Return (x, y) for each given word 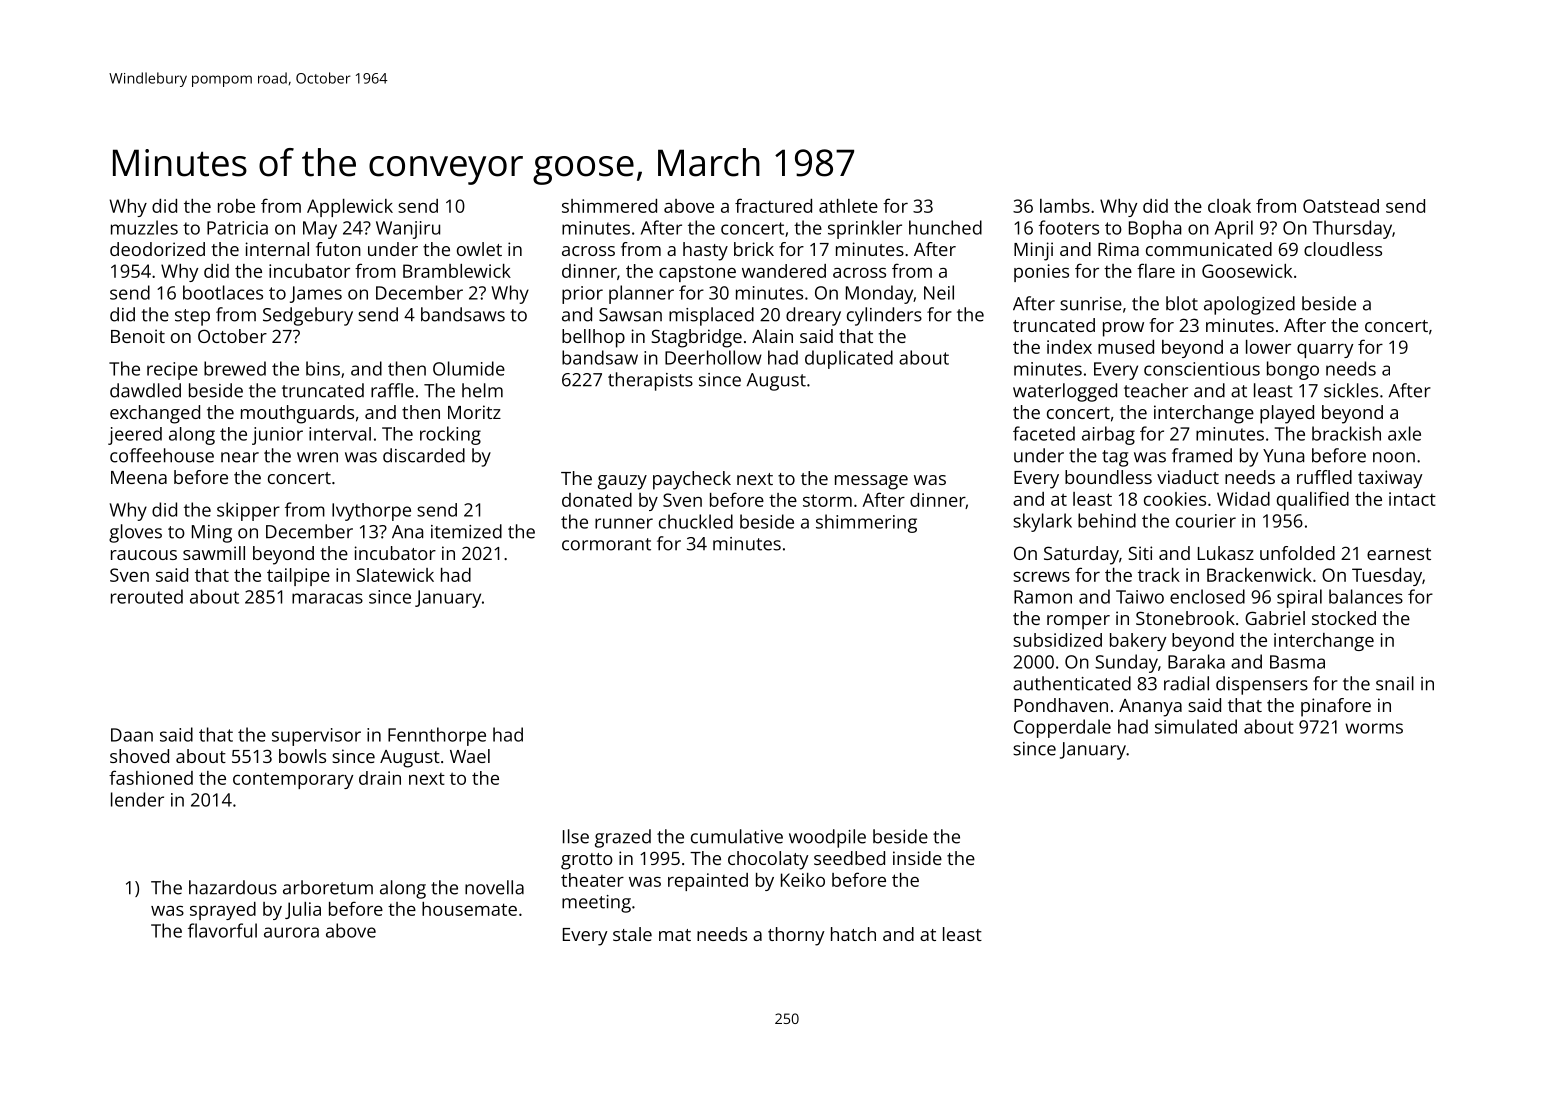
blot (1182, 303)
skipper (248, 511)
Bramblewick (457, 271)
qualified (1313, 500)
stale (632, 934)
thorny (796, 936)
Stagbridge (696, 338)
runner (624, 523)
